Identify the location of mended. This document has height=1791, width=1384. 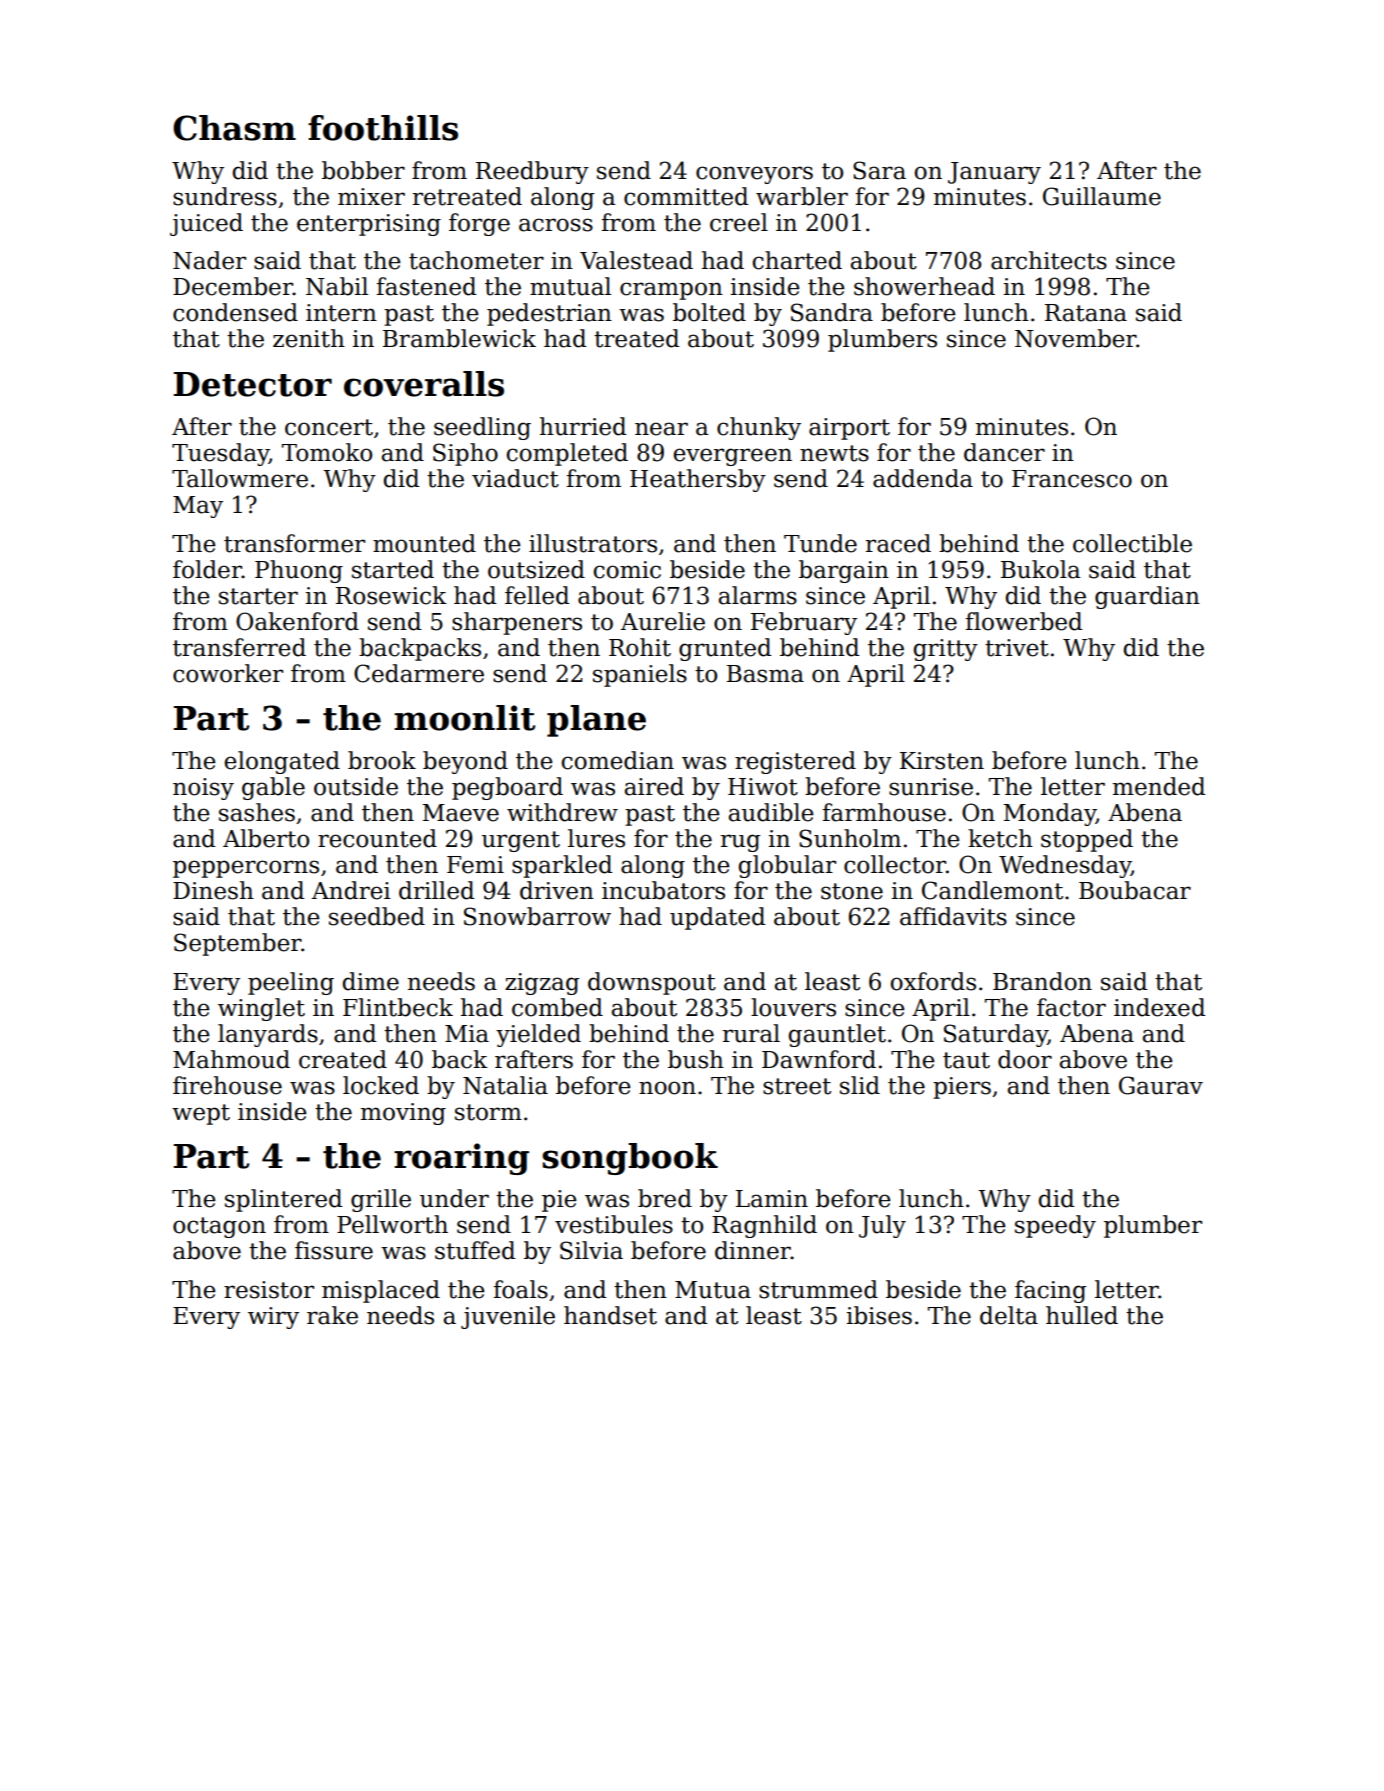
(1159, 786).
